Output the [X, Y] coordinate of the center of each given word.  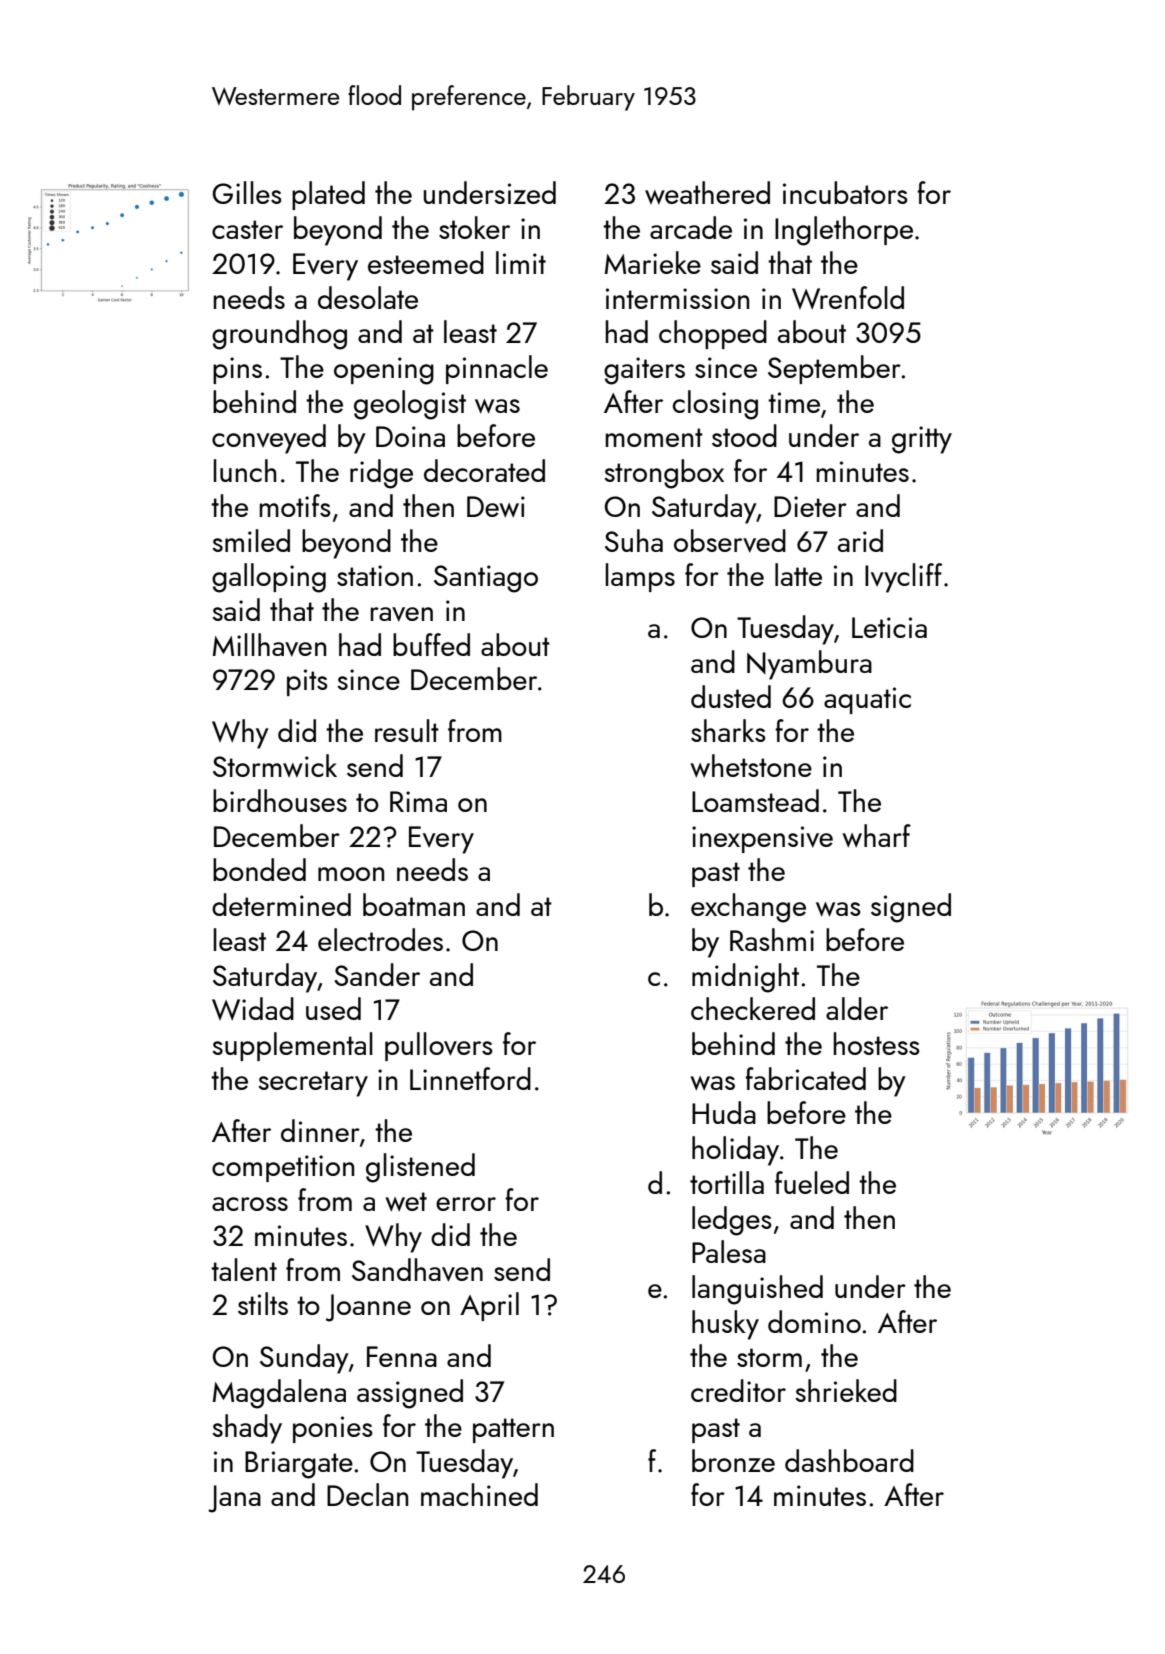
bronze [733, 1460]
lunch [245, 470]
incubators [845, 192]
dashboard [849, 1460]
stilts [263, 1303]
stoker [474, 227]
